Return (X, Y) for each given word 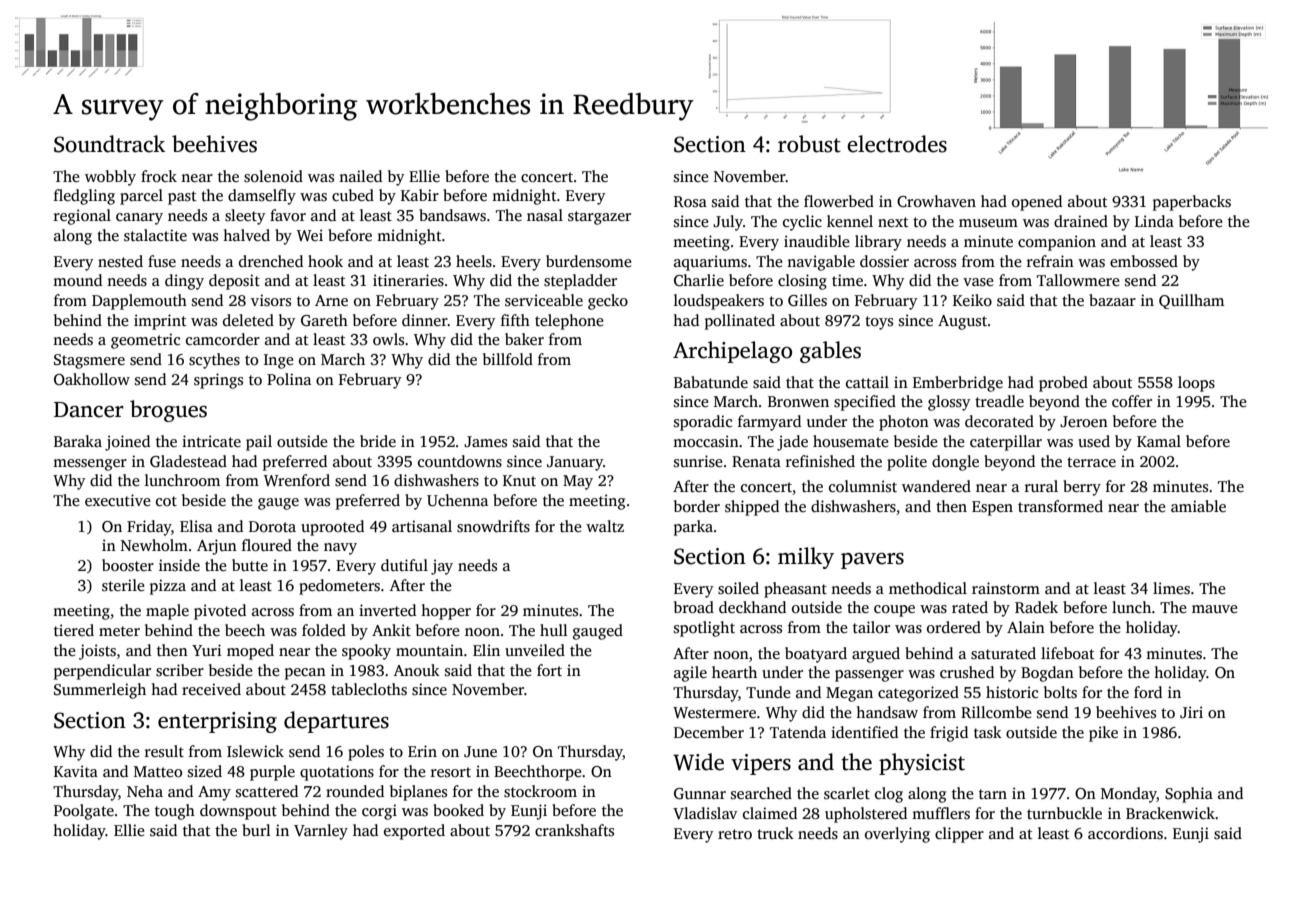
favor (288, 215)
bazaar (1112, 300)
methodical (928, 588)
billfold (508, 359)
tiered (74, 630)
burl (256, 830)
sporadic (703, 423)
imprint (160, 322)
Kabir (420, 195)
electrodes (897, 144)
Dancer (89, 410)
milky (806, 558)
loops (1196, 384)
